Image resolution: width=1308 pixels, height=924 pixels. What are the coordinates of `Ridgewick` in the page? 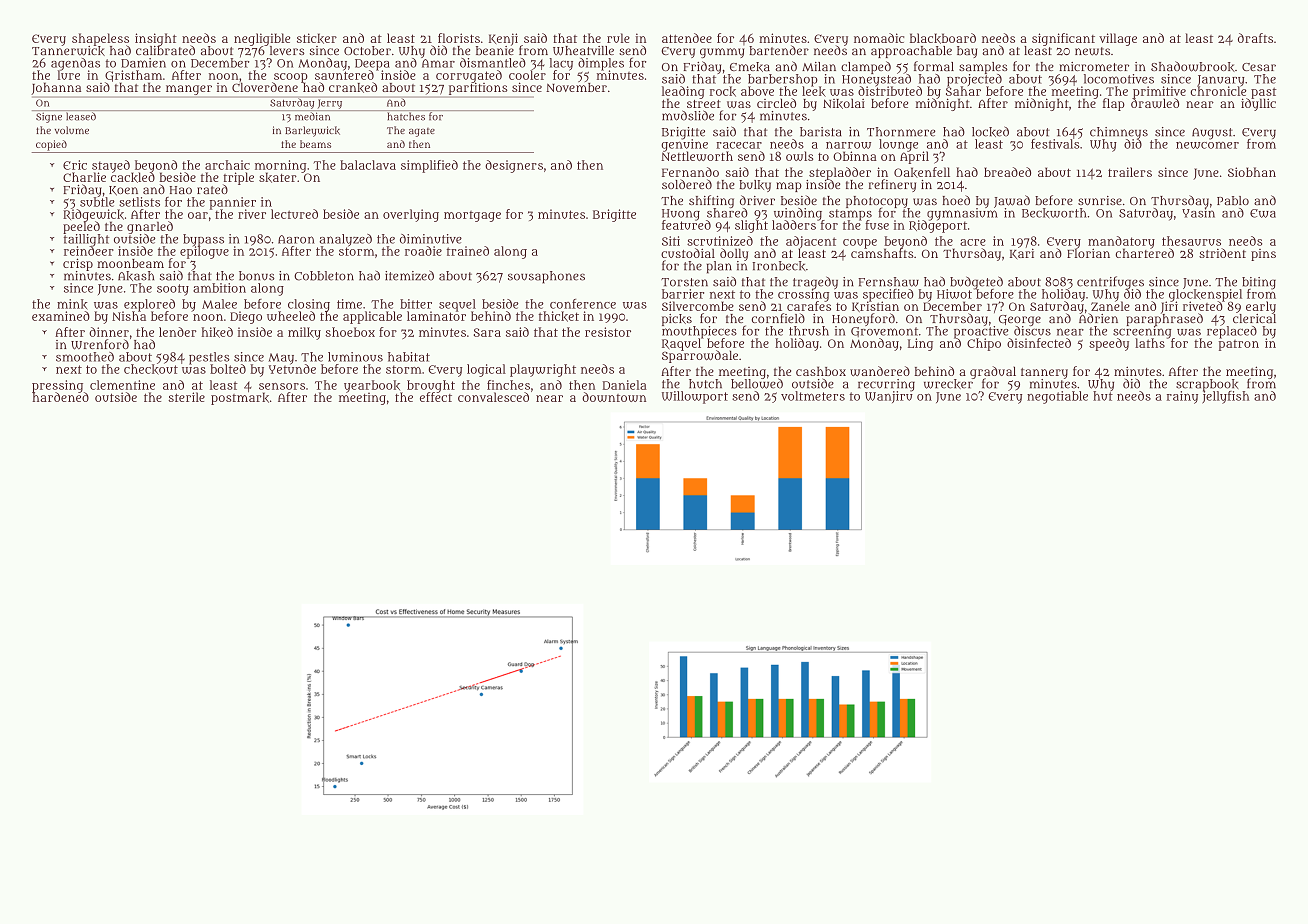 It's located at (93, 215).
